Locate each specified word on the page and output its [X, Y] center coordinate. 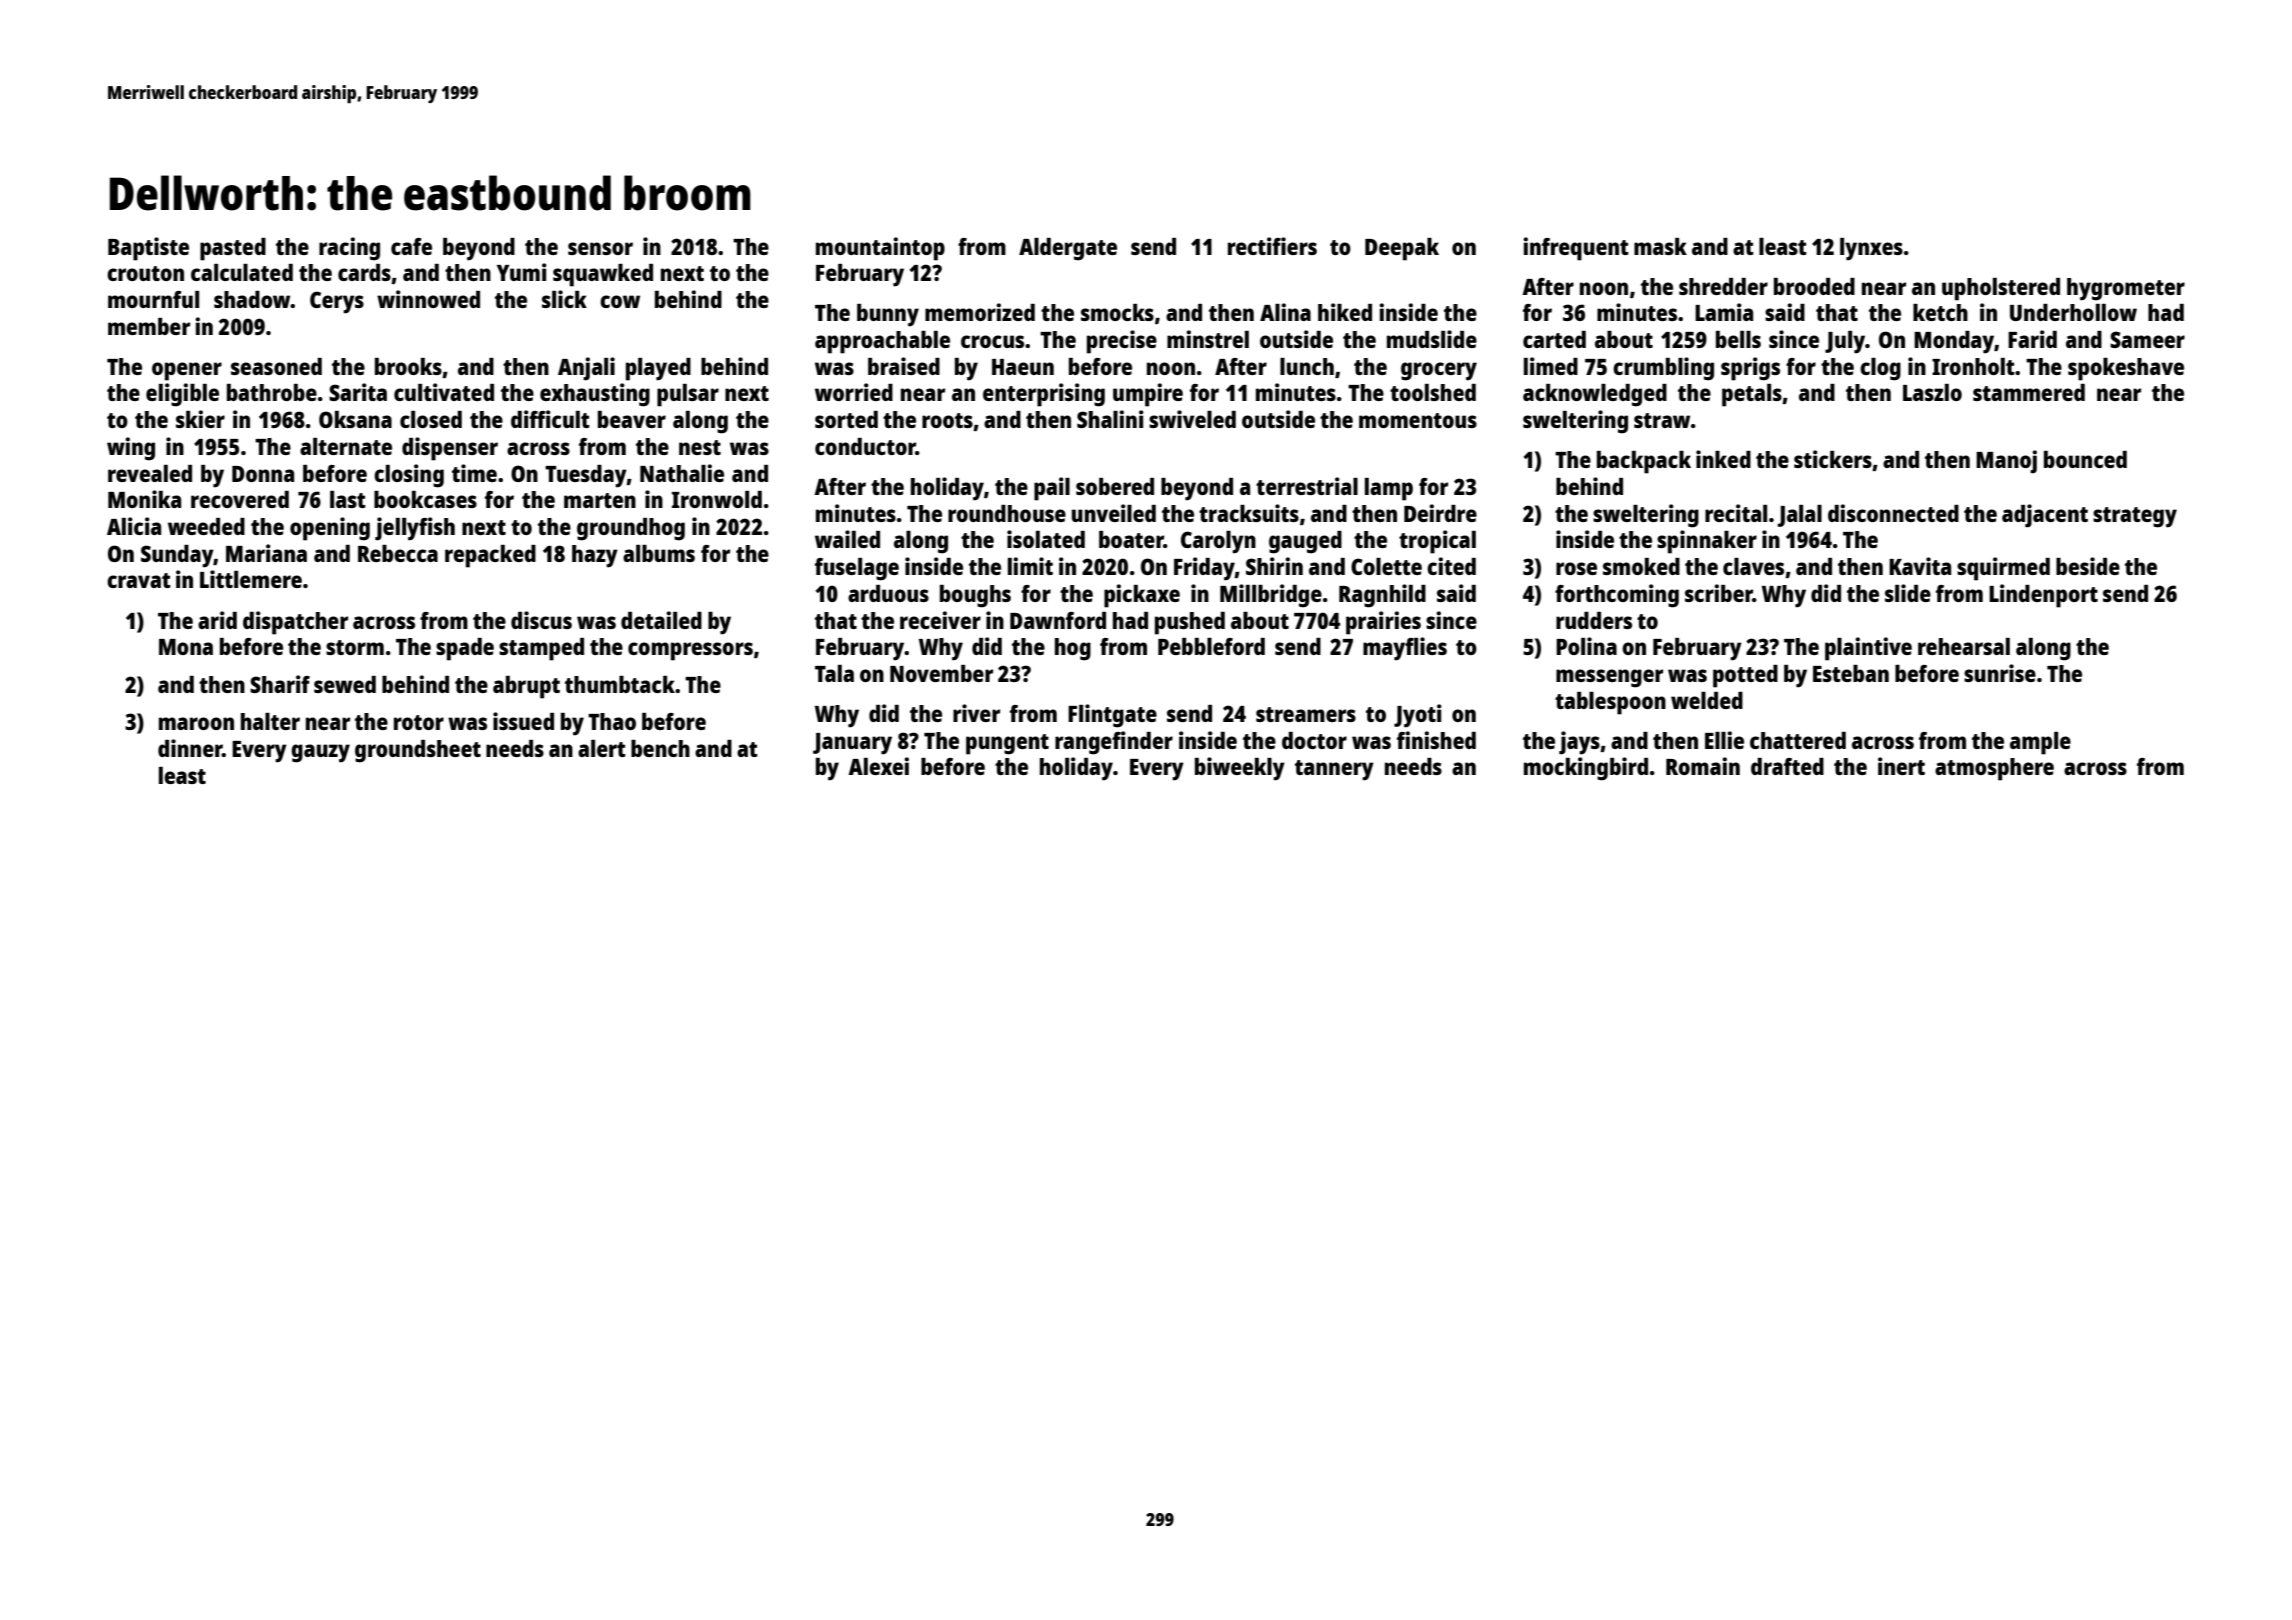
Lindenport [2043, 596]
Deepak [1402, 249]
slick [564, 299]
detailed [661, 620]
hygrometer [2126, 289]
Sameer [2147, 339]
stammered [2029, 392]
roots [947, 420]
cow [620, 301]
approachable [882, 342]
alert [602, 748]
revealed [150, 473]
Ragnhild [1382, 596]
